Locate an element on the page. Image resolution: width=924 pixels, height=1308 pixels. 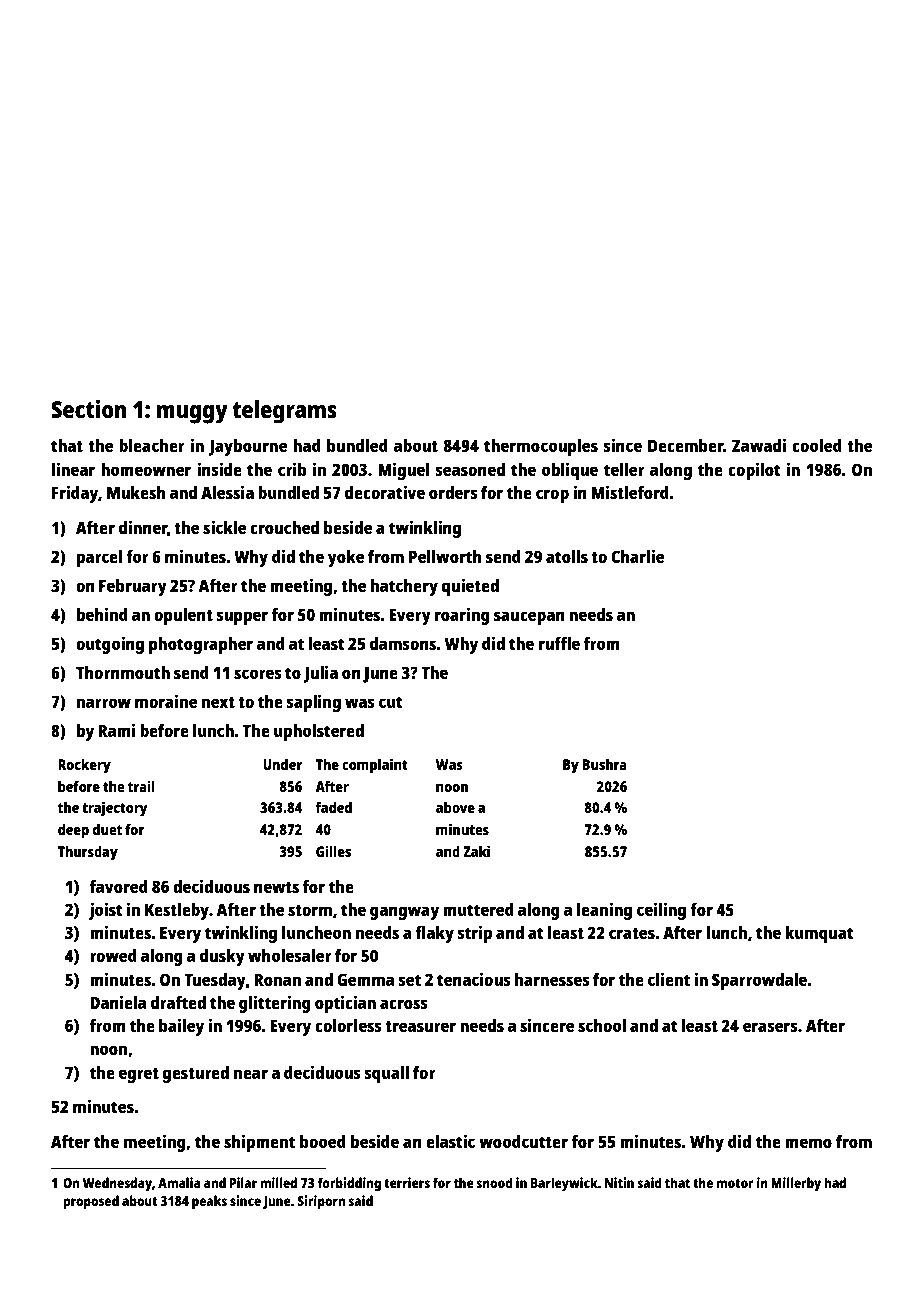
seasoned is located at coordinates (470, 469).
